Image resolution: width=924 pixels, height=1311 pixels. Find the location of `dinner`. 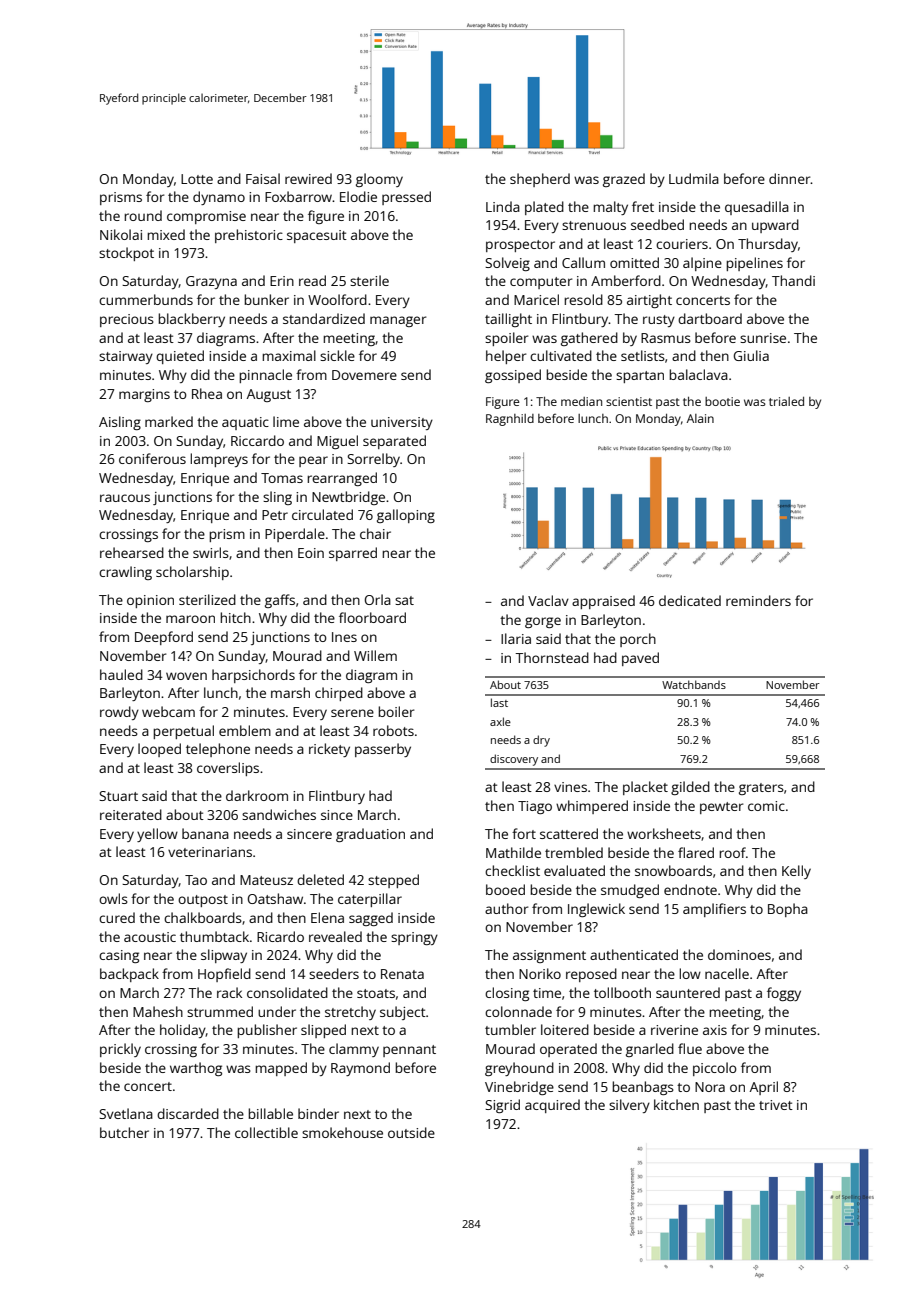

dinner is located at coordinates (790, 178).
